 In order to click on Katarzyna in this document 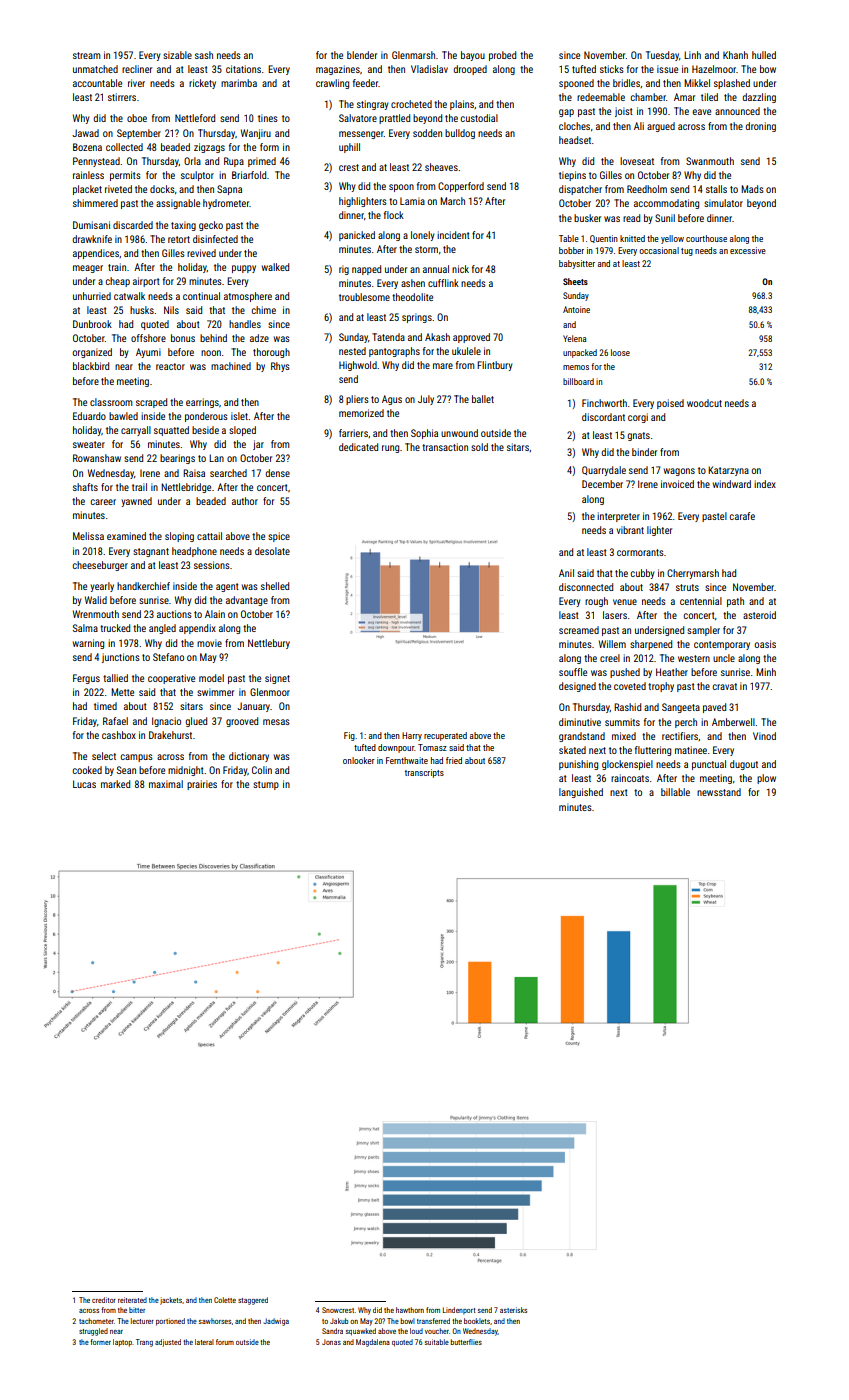, I will do `click(728, 471)`.
